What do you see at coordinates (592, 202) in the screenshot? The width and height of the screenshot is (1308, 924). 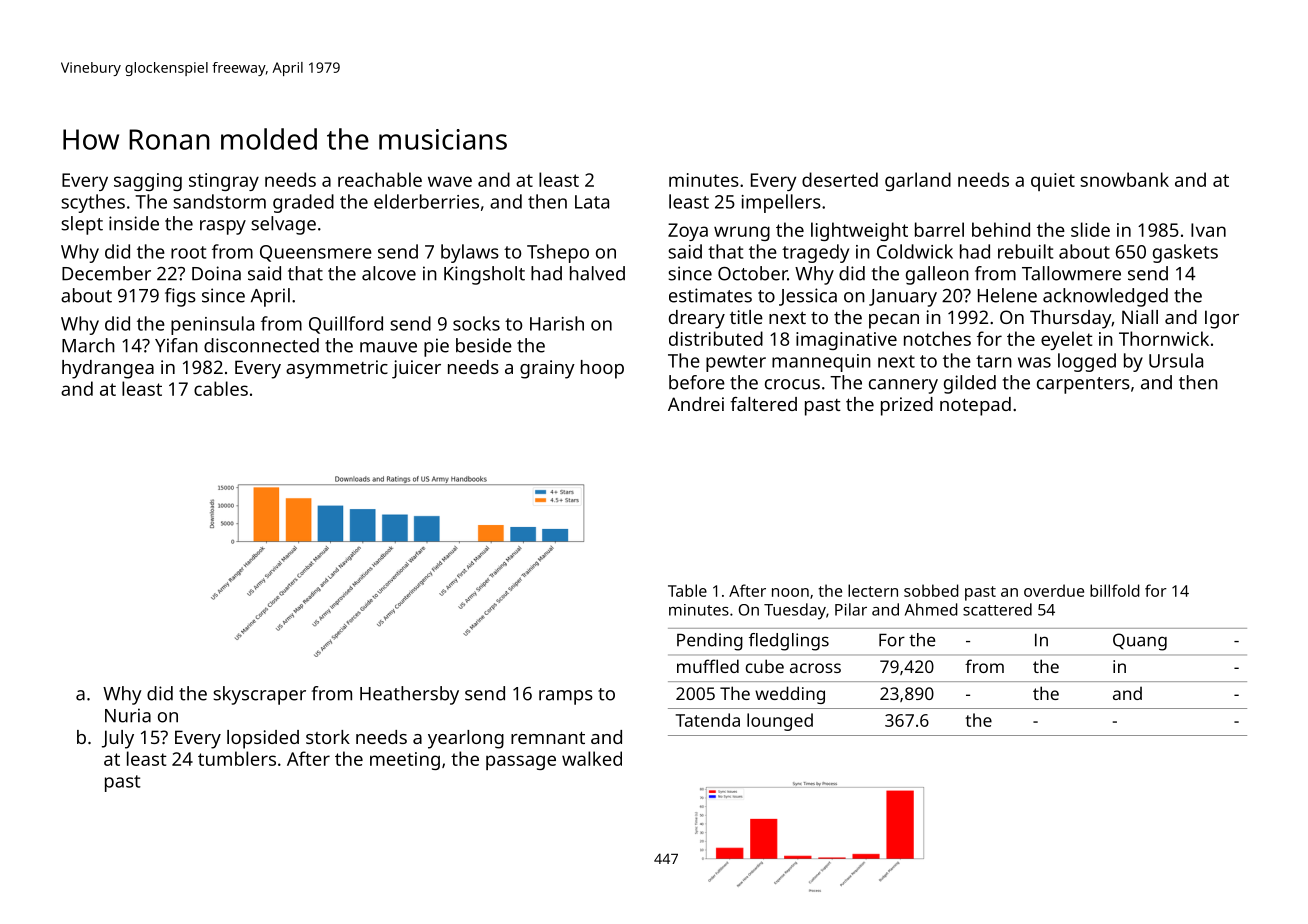 I see `Lata` at bounding box center [592, 202].
